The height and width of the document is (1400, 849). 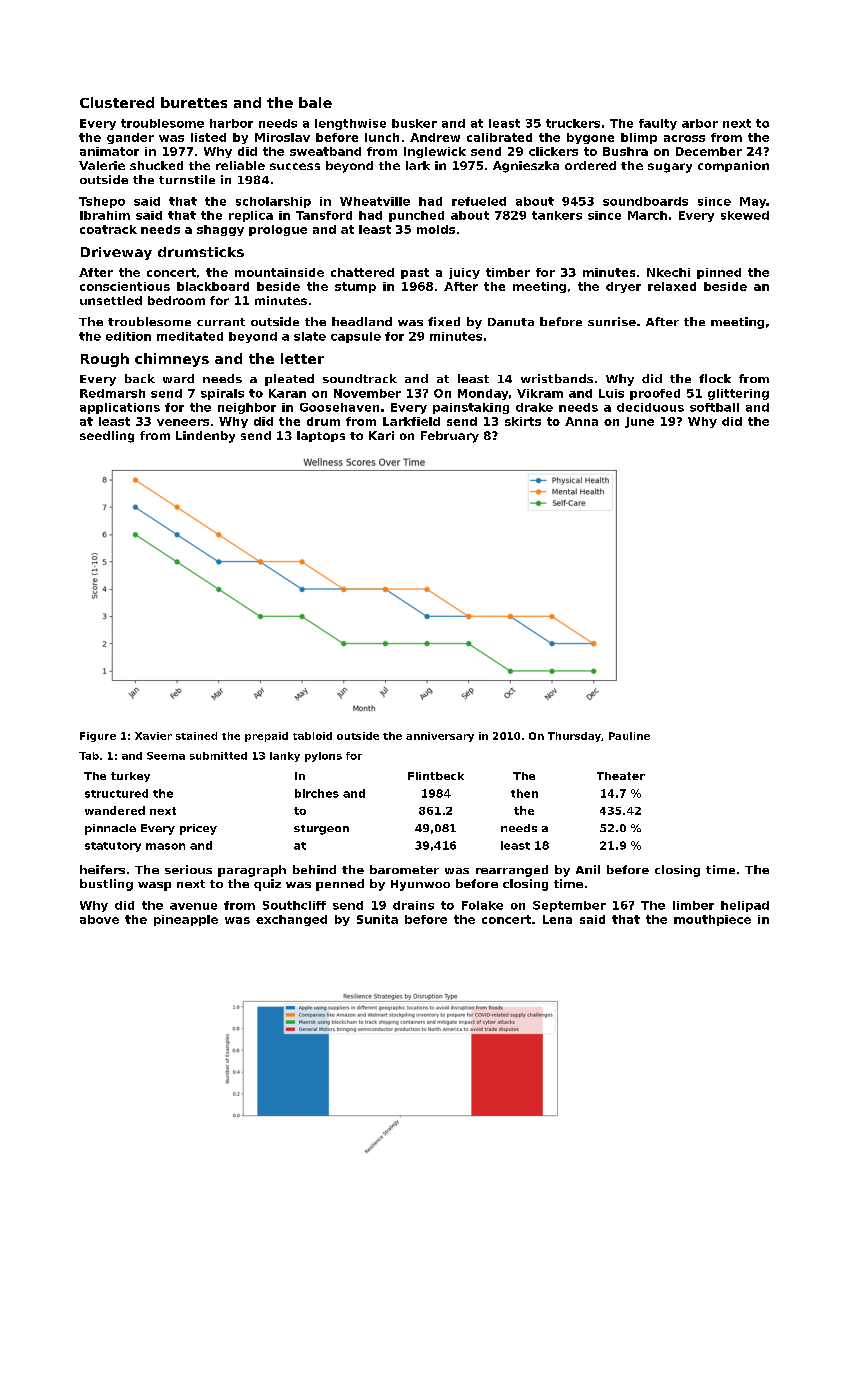 I want to click on Lena, so click(x=557, y=919).
